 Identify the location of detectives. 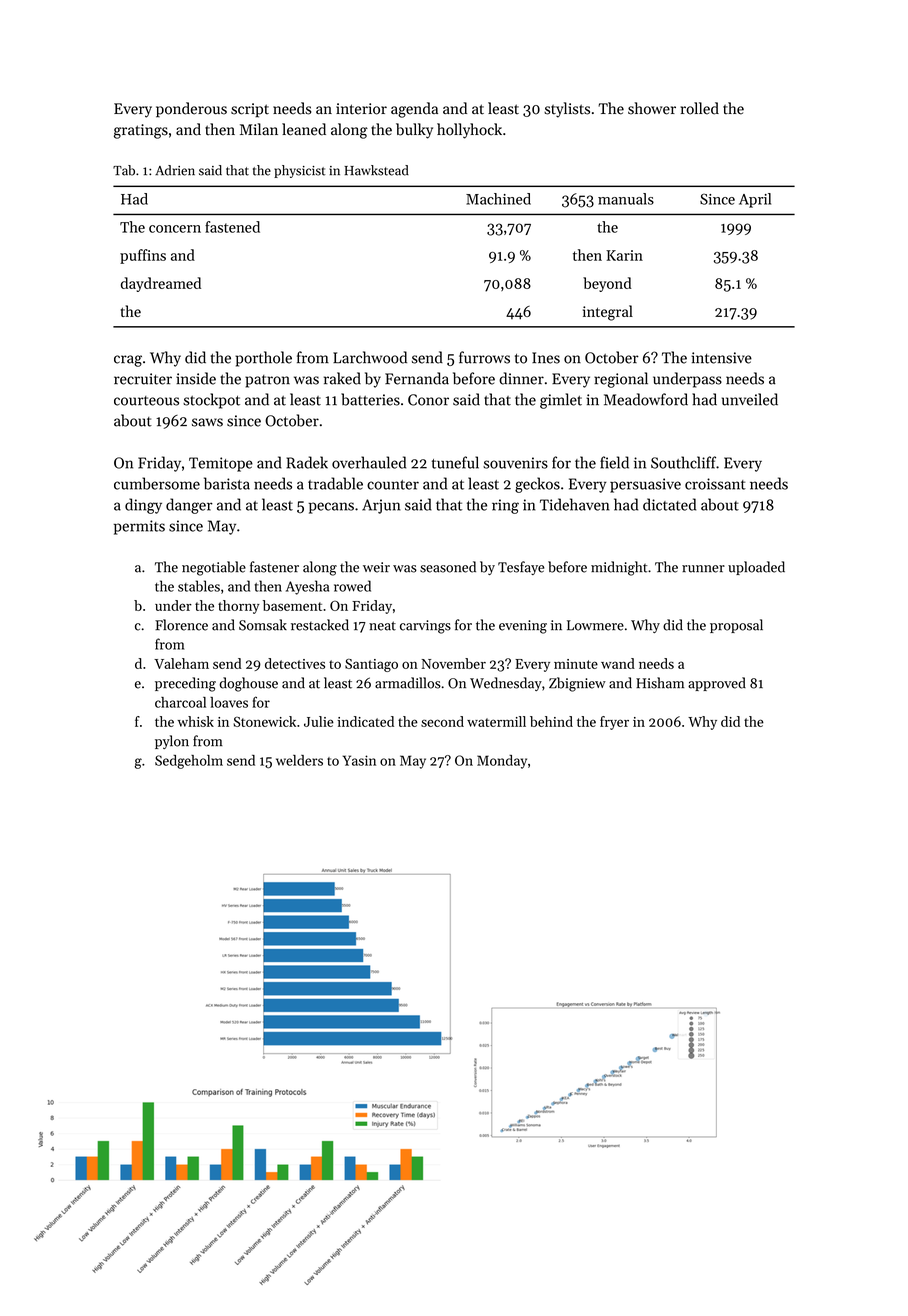
(295, 663).
